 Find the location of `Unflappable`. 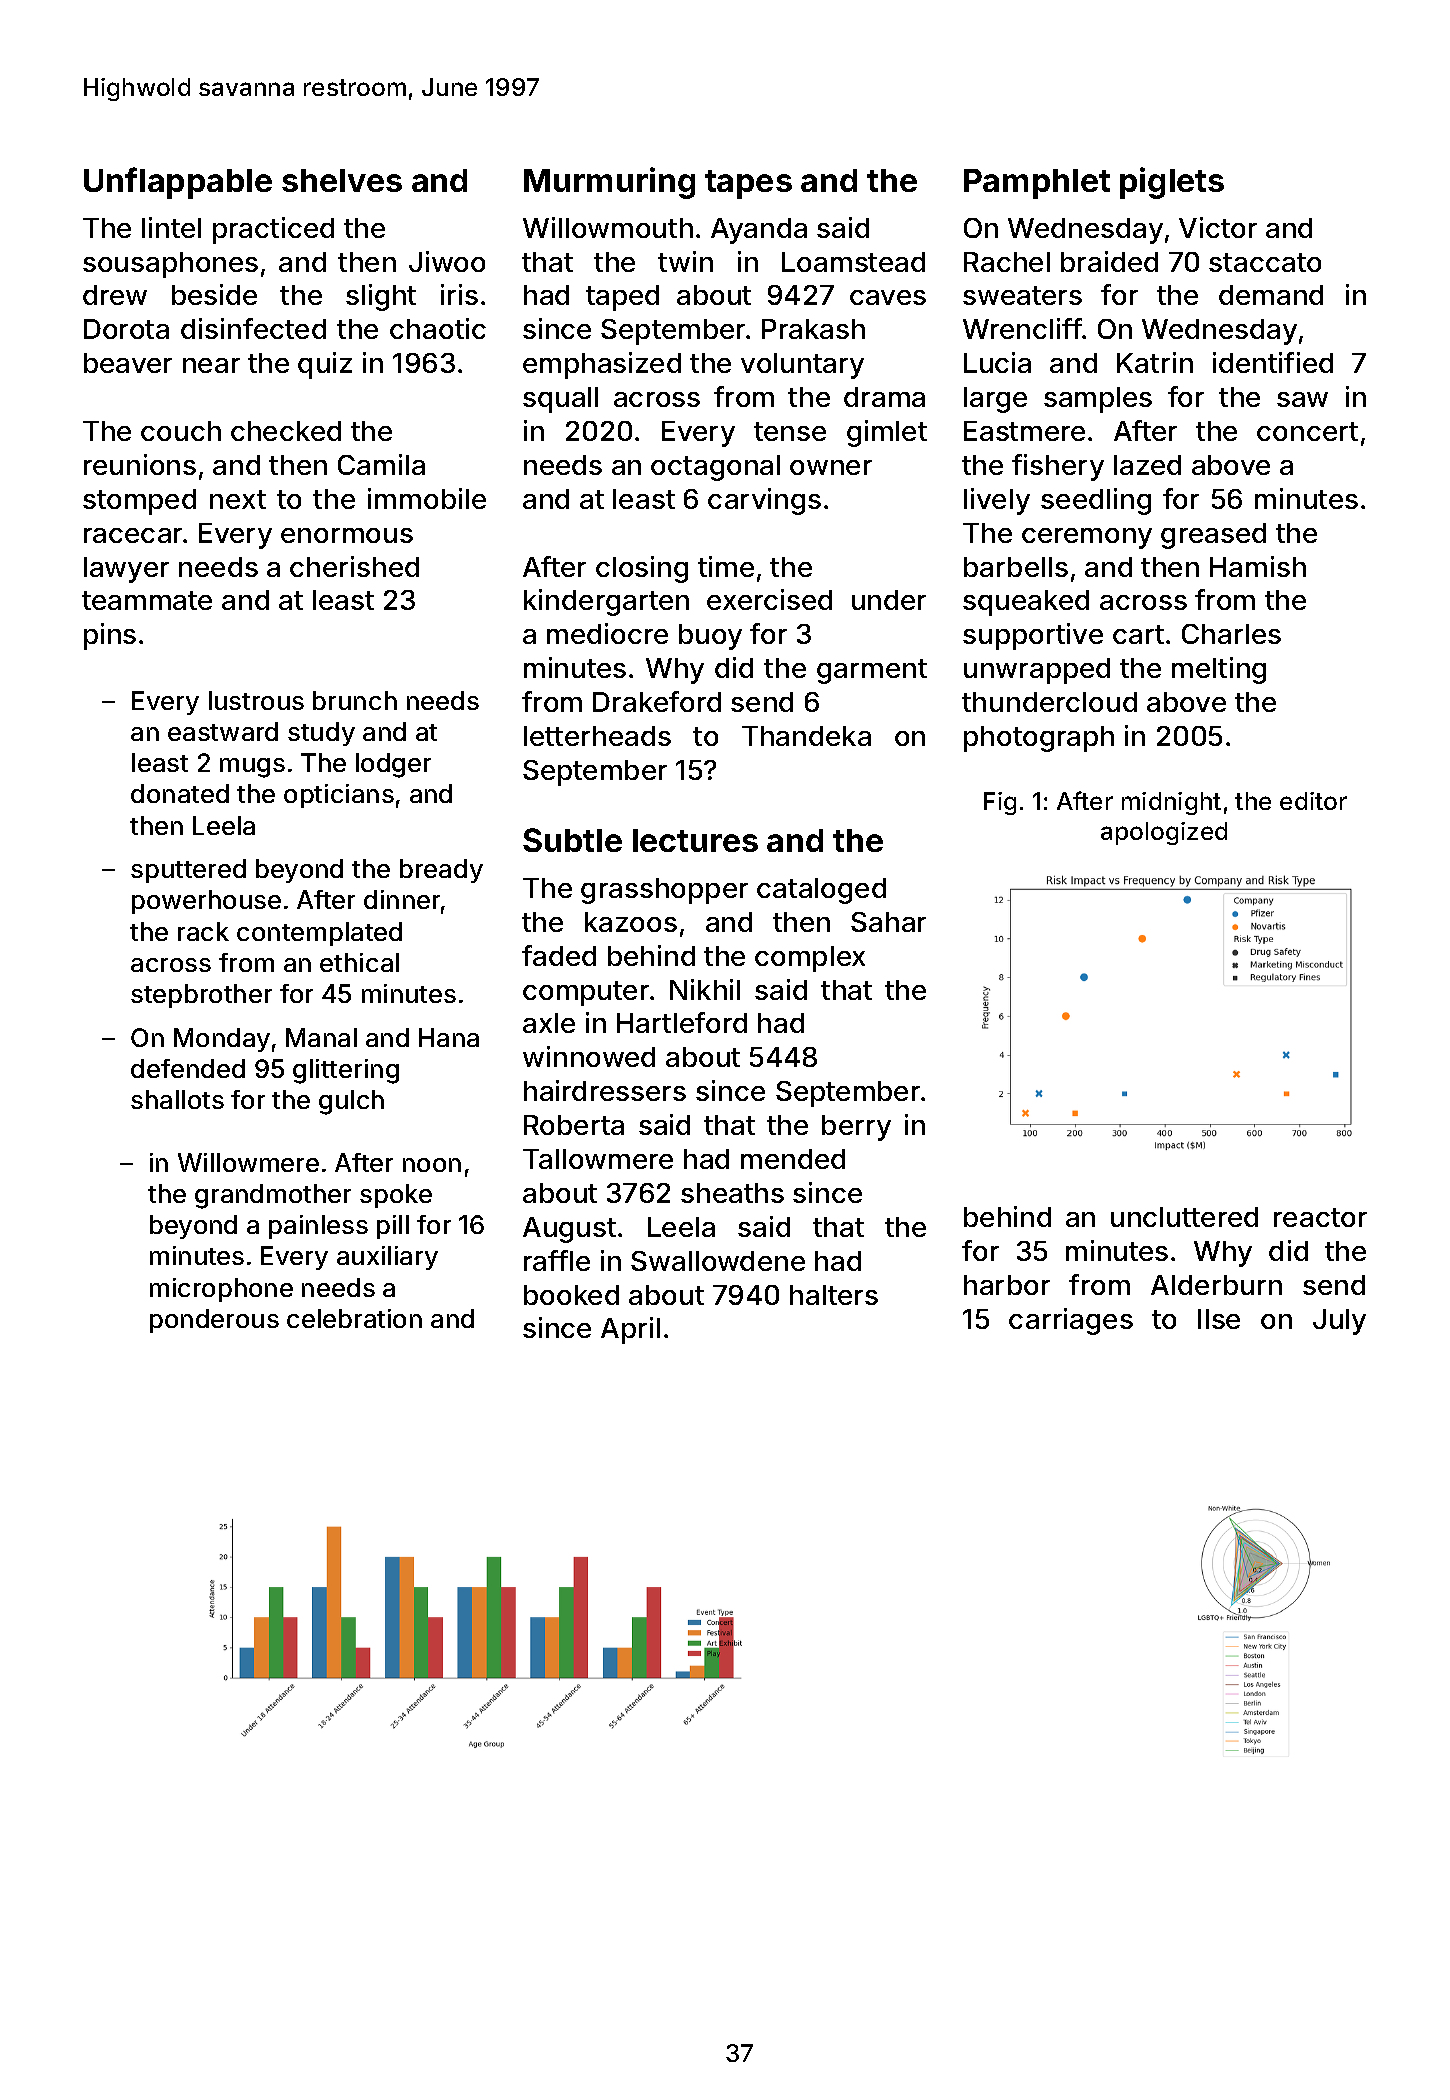

Unflappable is located at coordinates (178, 183).
